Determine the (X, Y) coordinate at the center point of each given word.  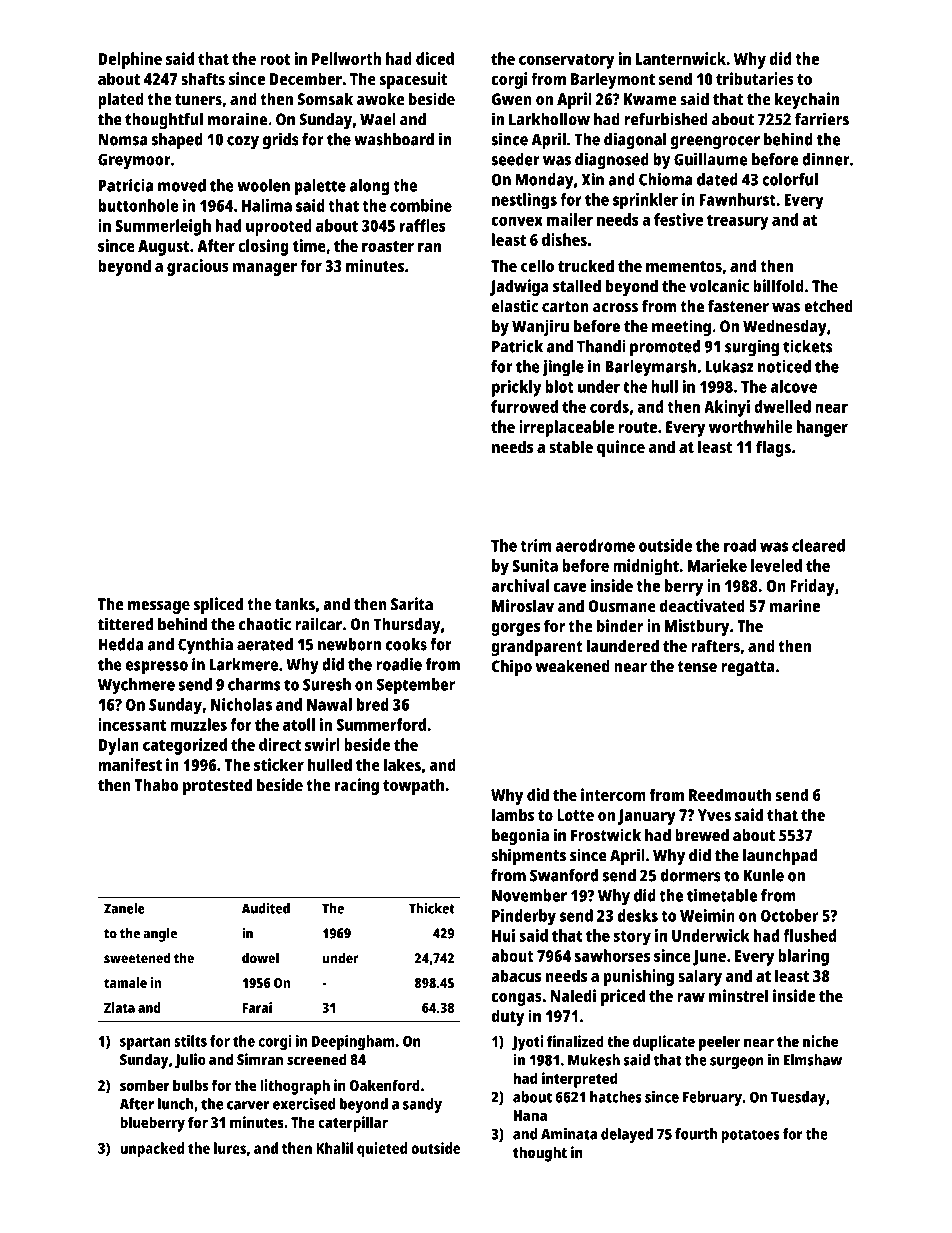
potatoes (750, 1136)
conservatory (566, 61)
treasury (738, 222)
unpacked (152, 1150)
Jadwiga (519, 287)
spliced (218, 605)
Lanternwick (681, 58)
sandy (422, 1105)
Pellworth (346, 58)
